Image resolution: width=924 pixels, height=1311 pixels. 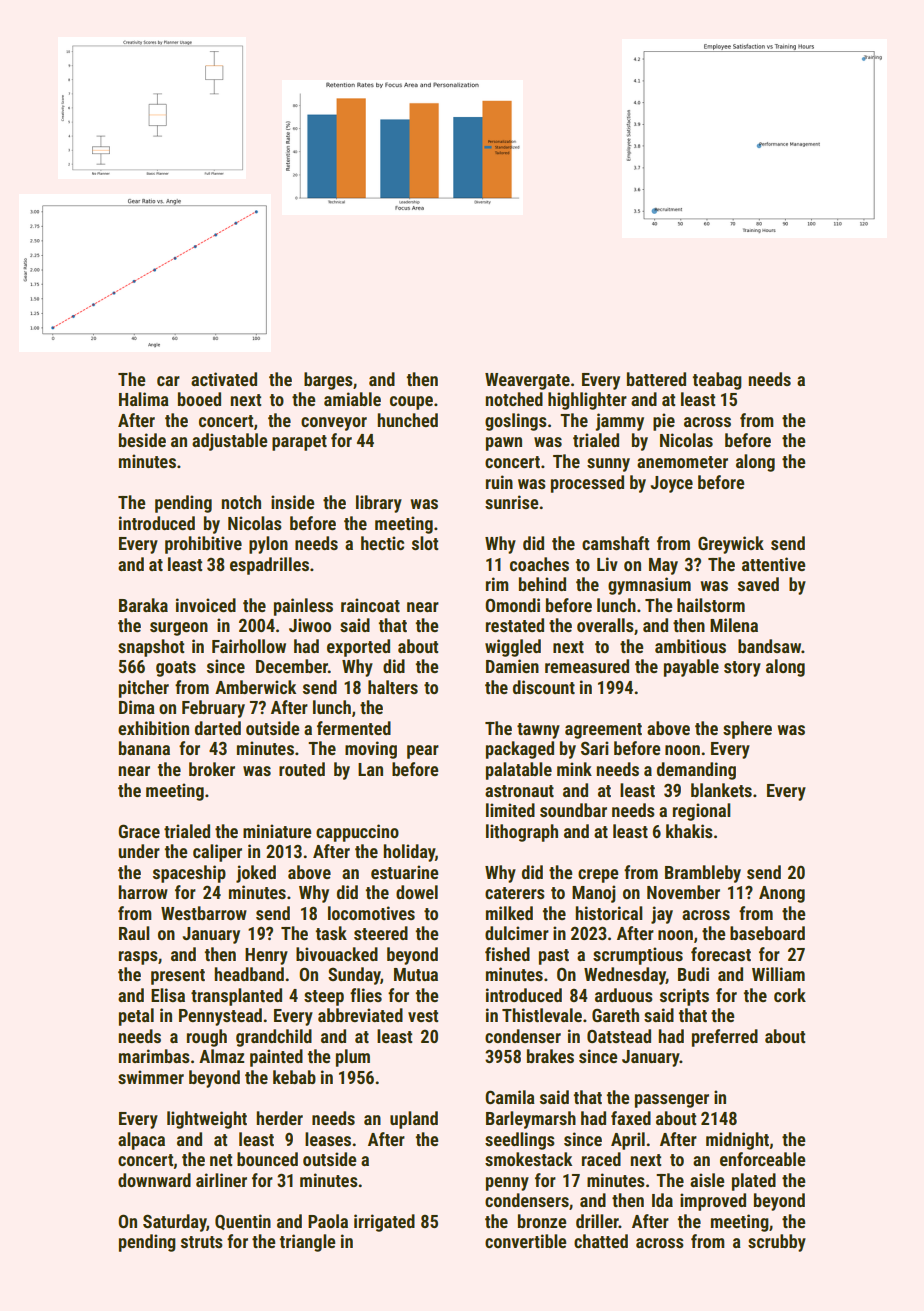 I want to click on Baraka, so click(x=143, y=605).
